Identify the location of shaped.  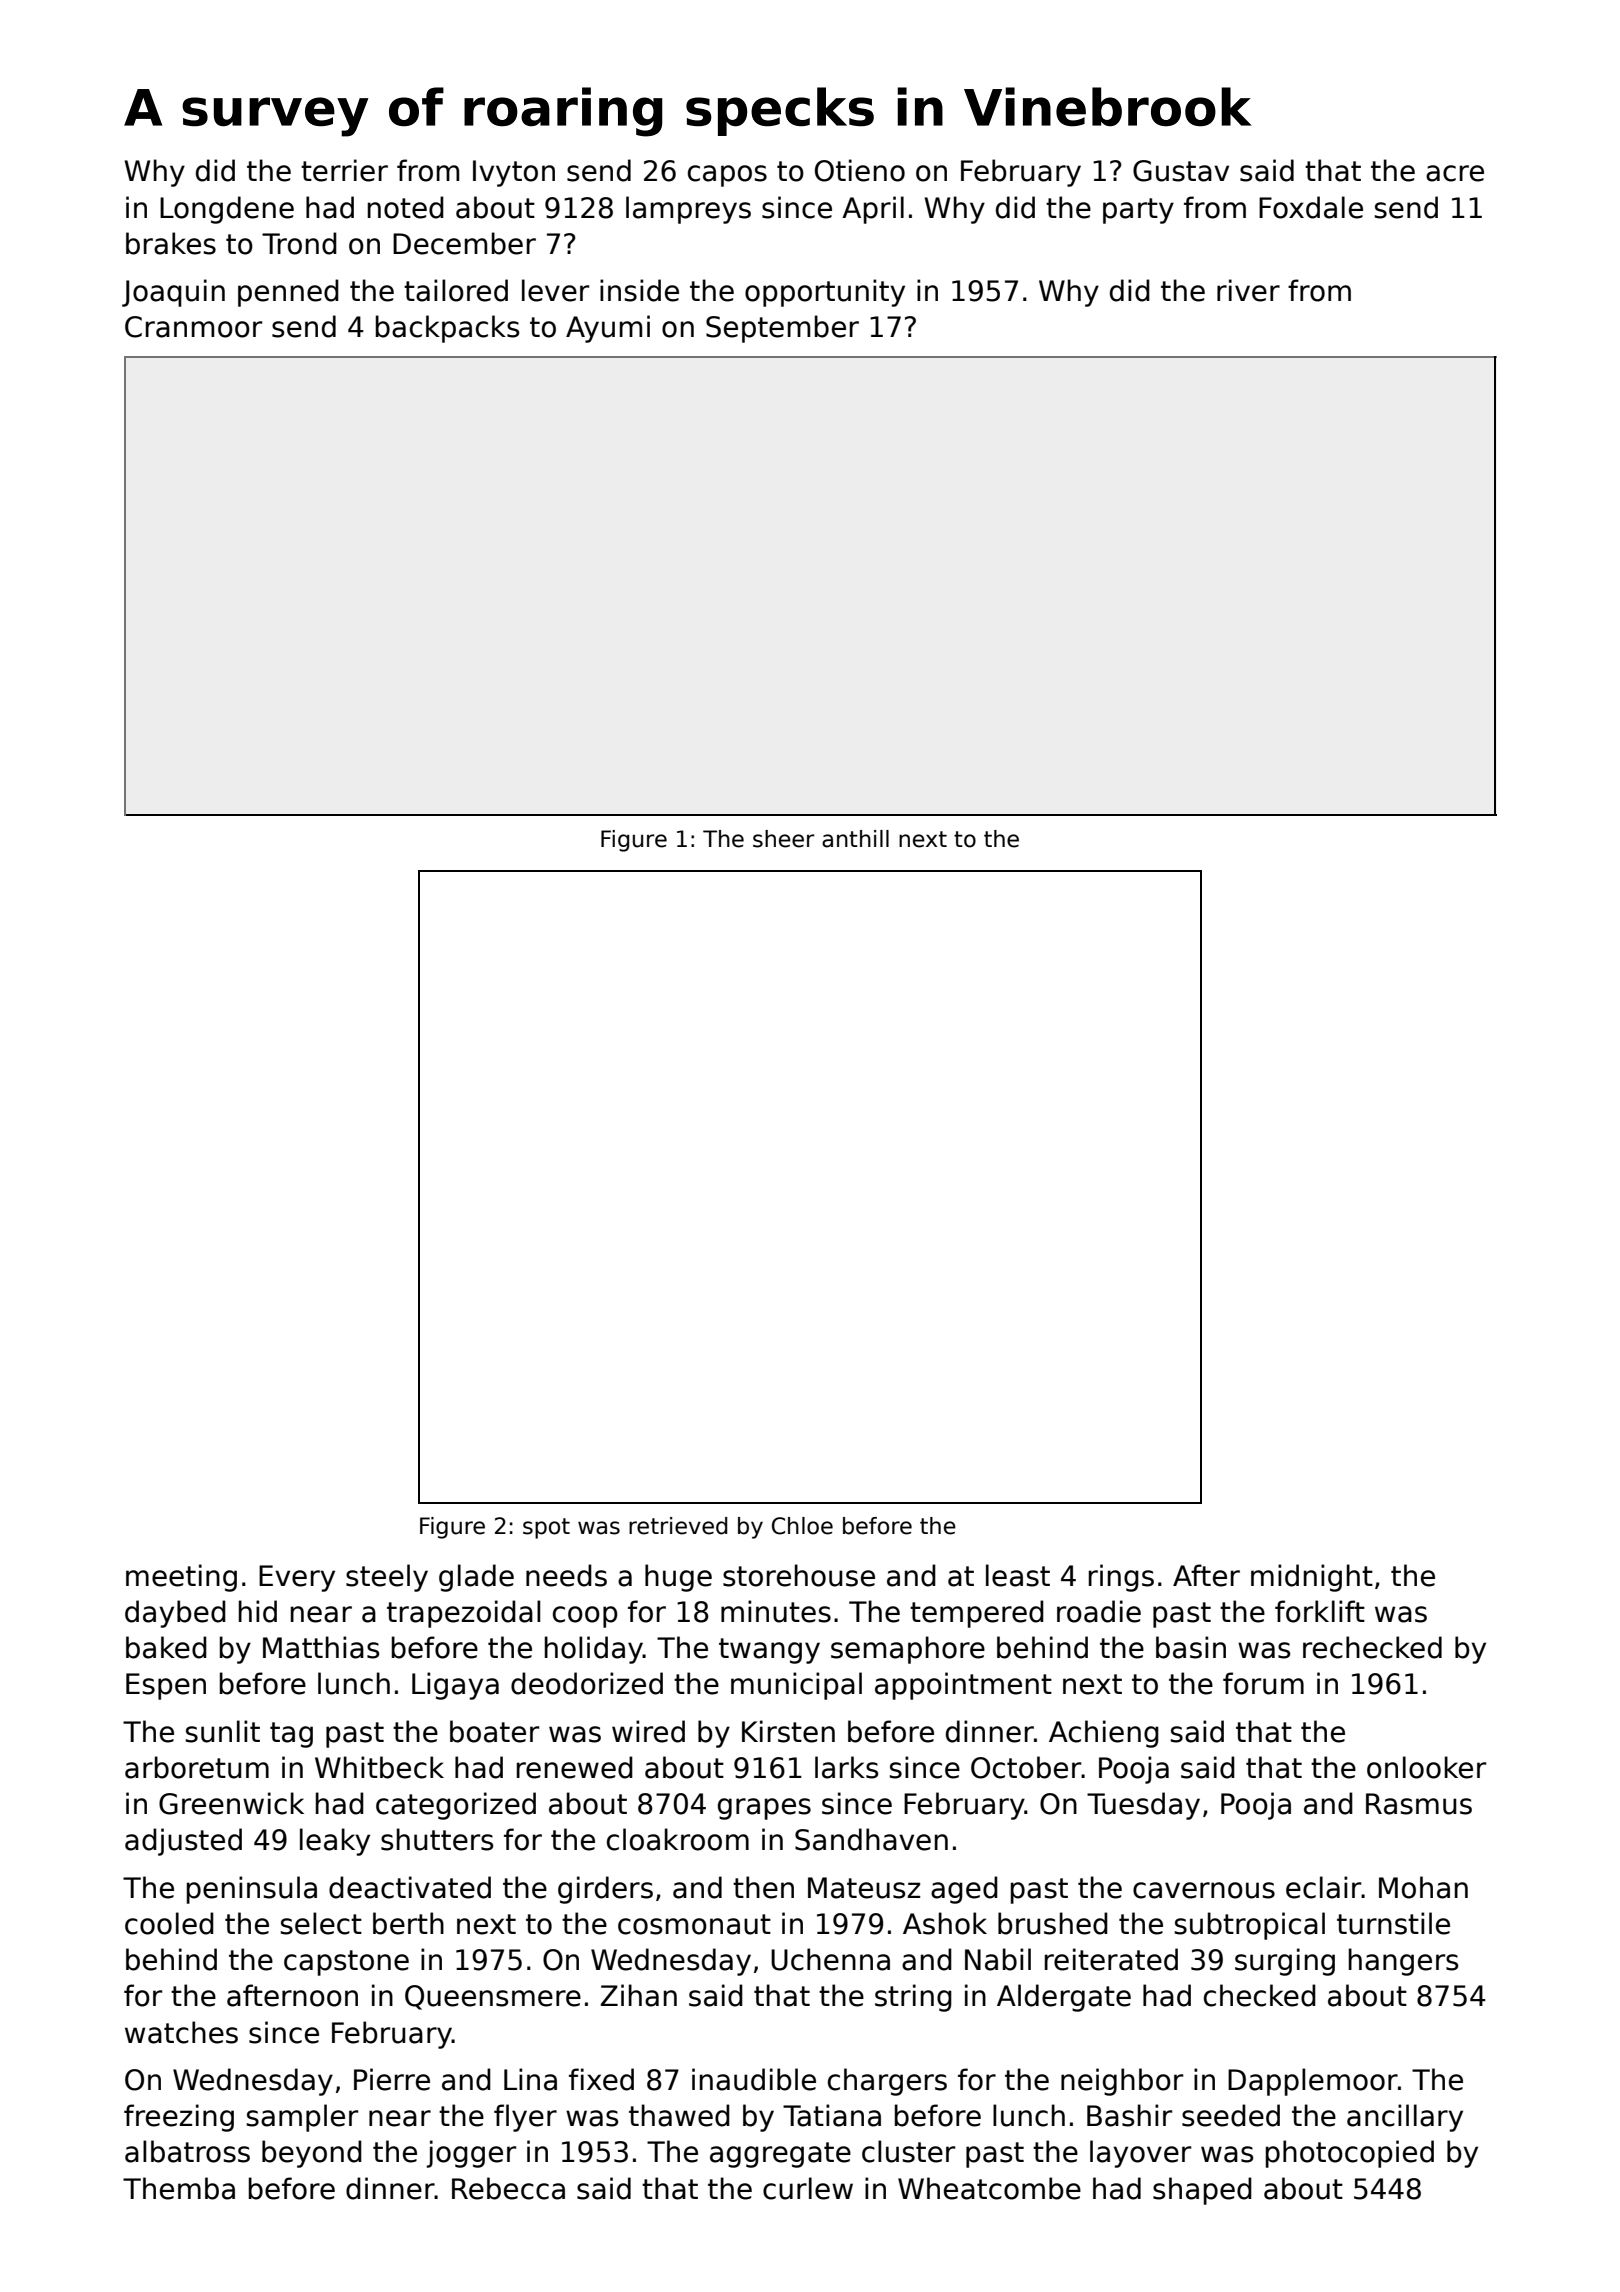
(1202, 2191).
